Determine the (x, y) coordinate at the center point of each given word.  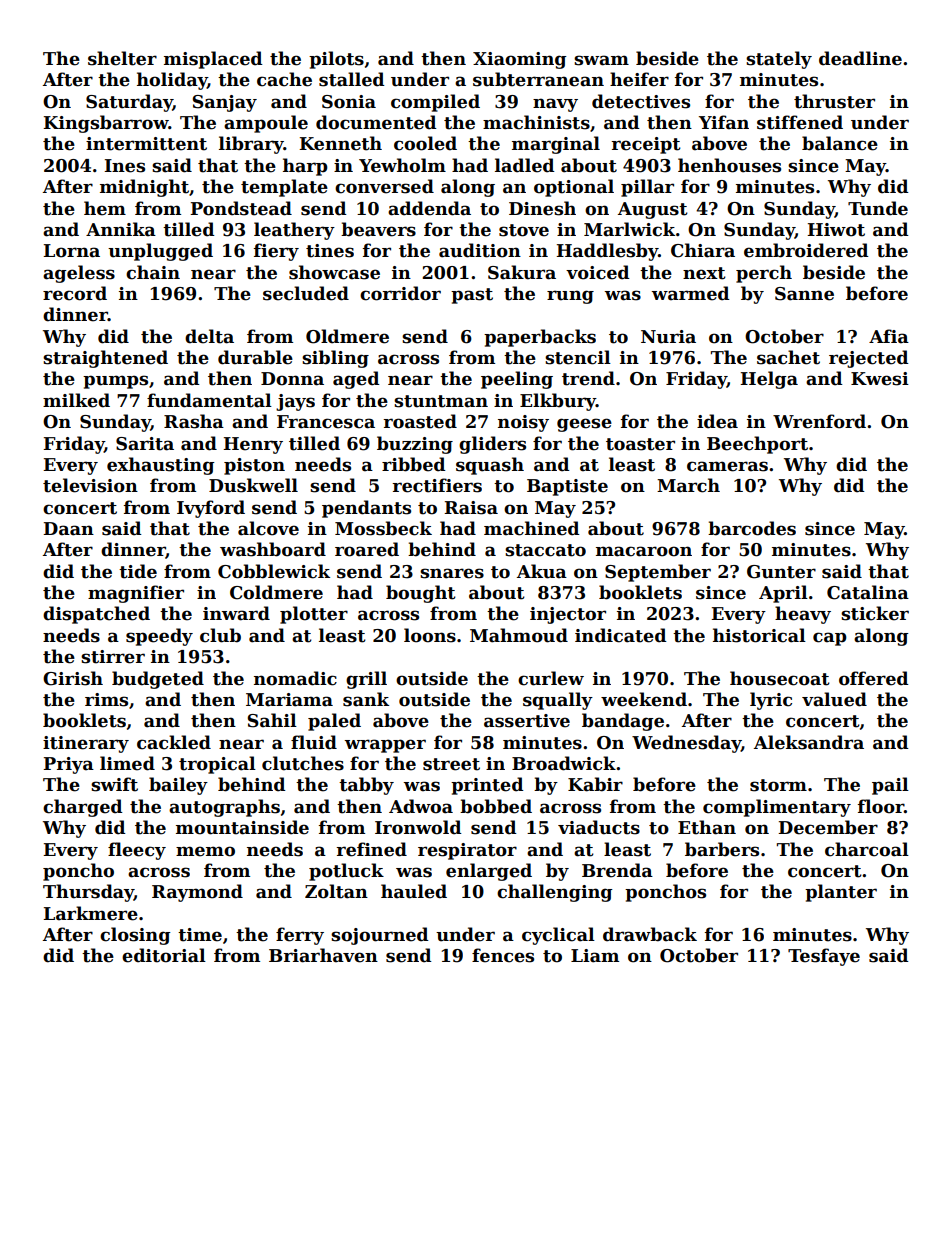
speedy (159, 637)
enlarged (489, 872)
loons (430, 635)
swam (601, 60)
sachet (788, 357)
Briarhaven (323, 955)
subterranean (538, 79)
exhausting (161, 466)
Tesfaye (824, 957)
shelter (122, 58)
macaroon (644, 551)
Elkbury (558, 402)
